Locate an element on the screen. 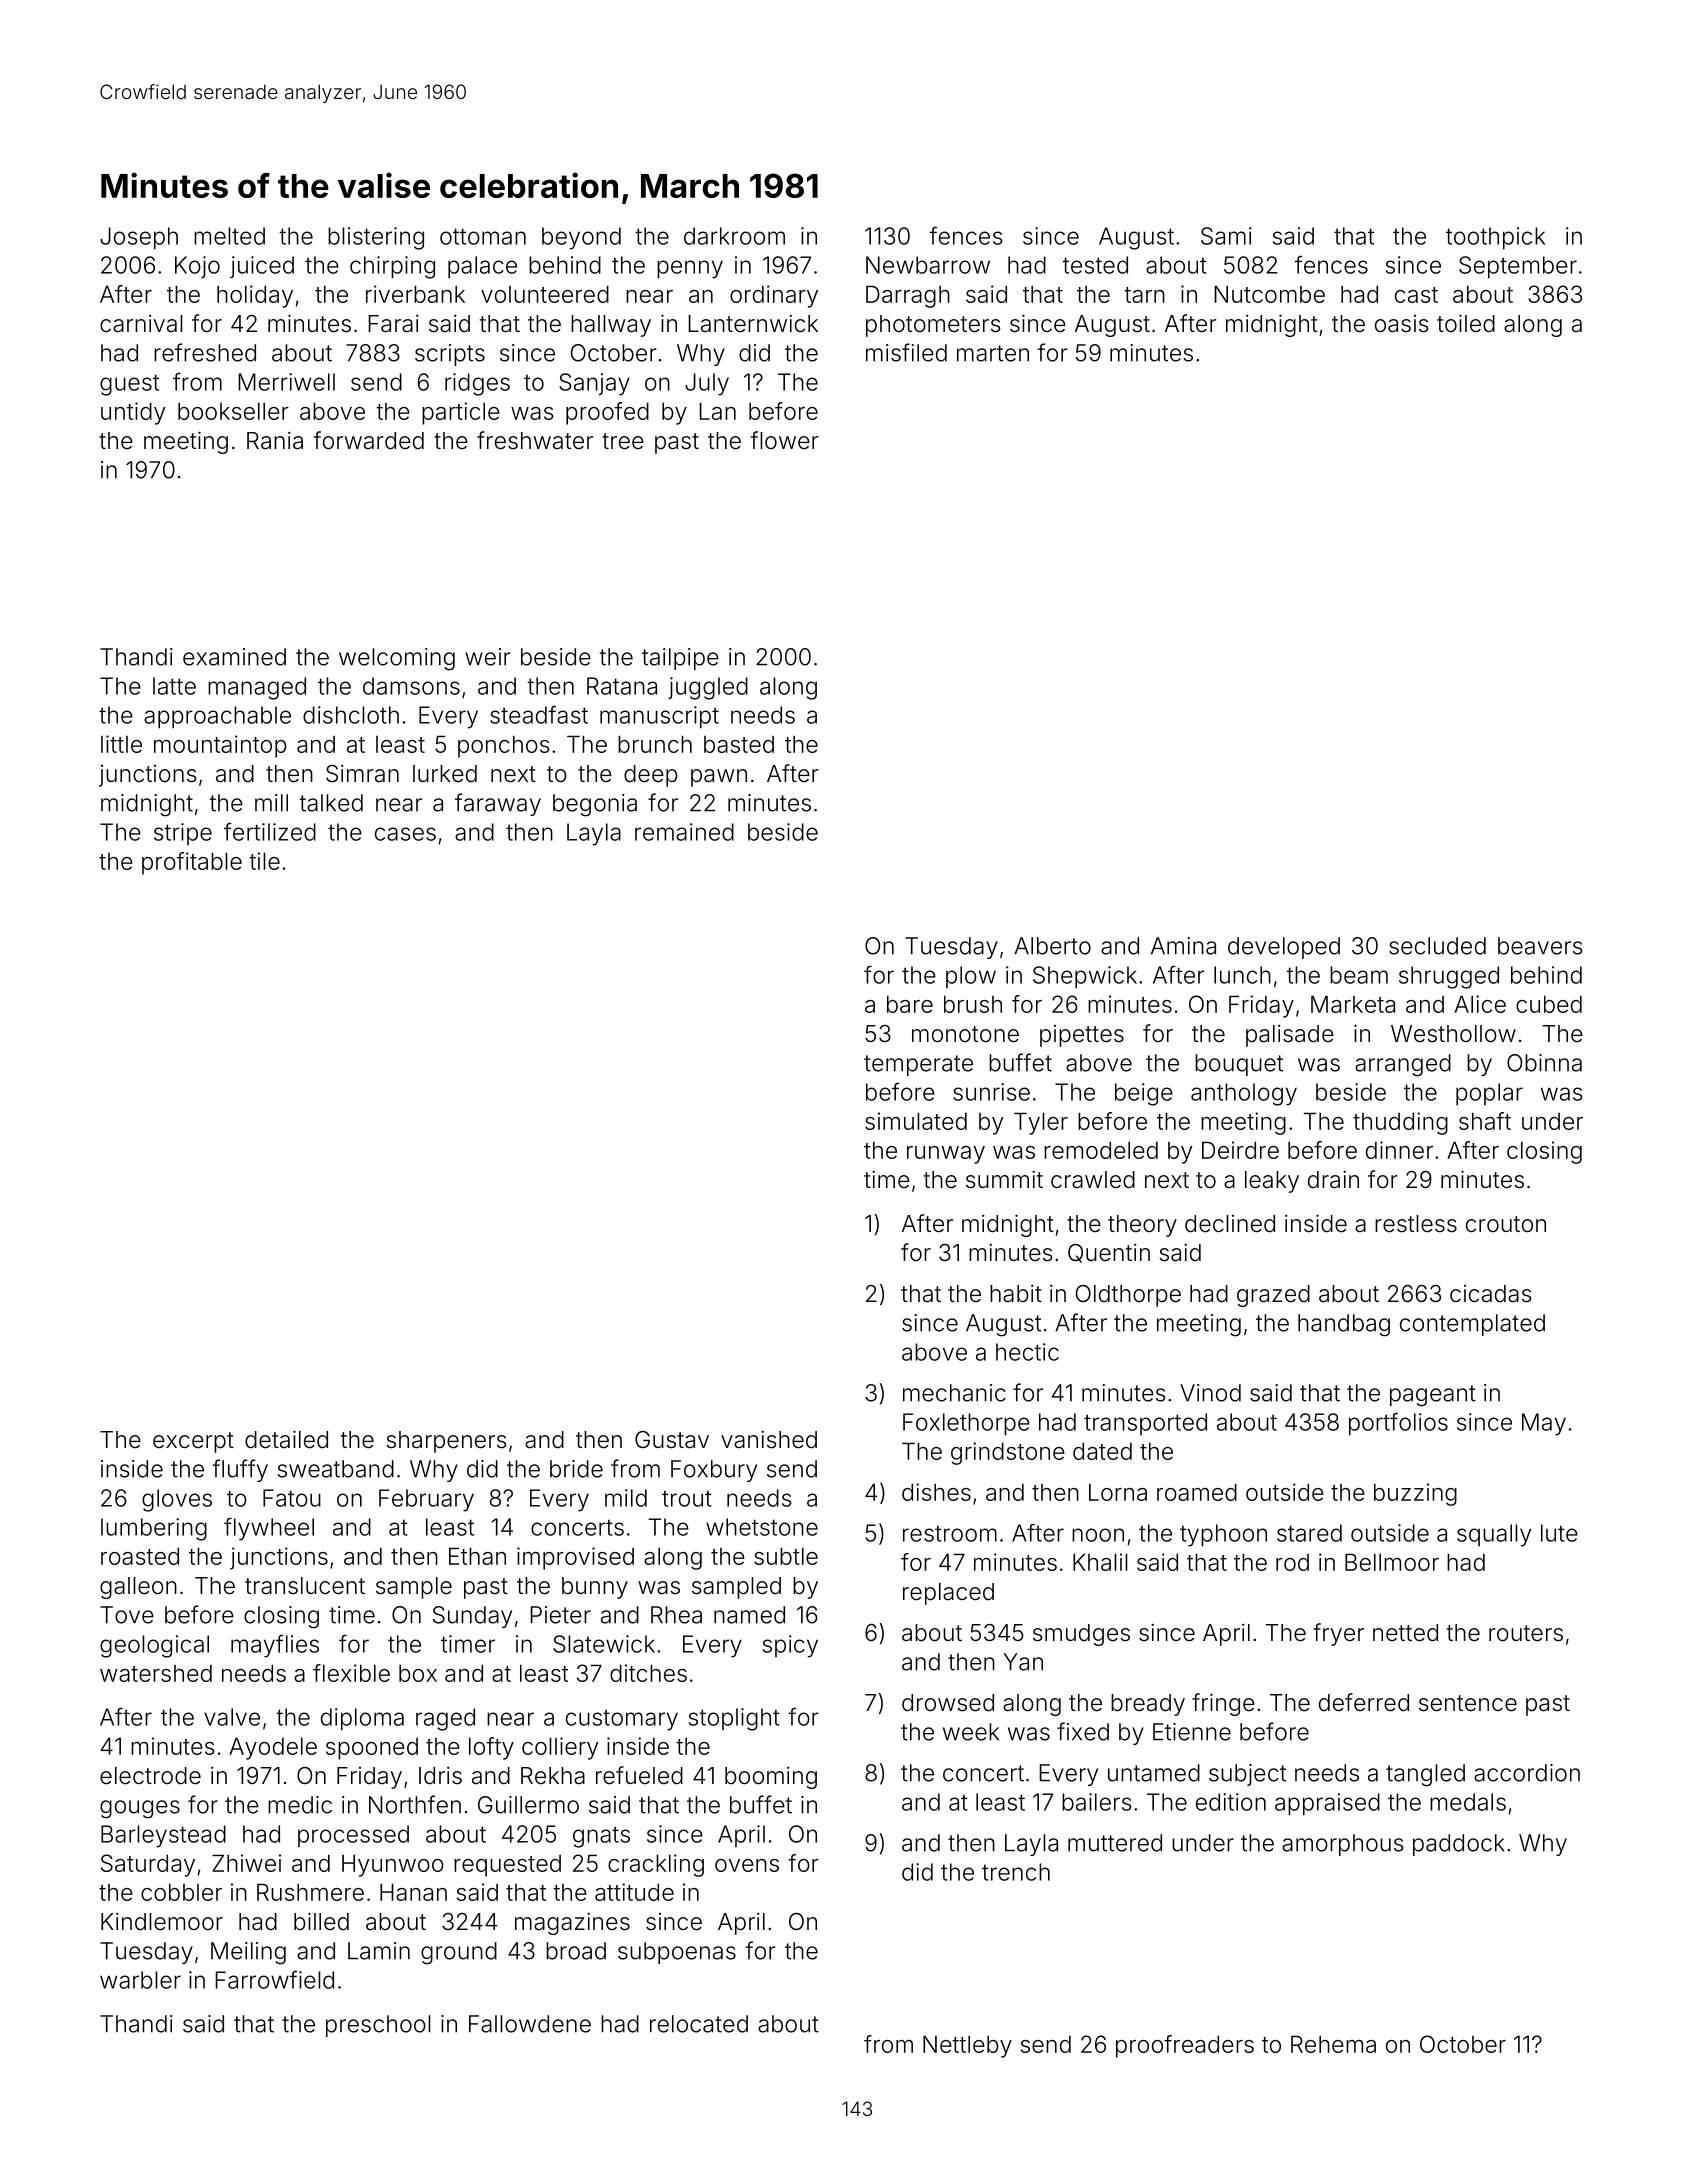  developed is located at coordinates (1284, 948).
